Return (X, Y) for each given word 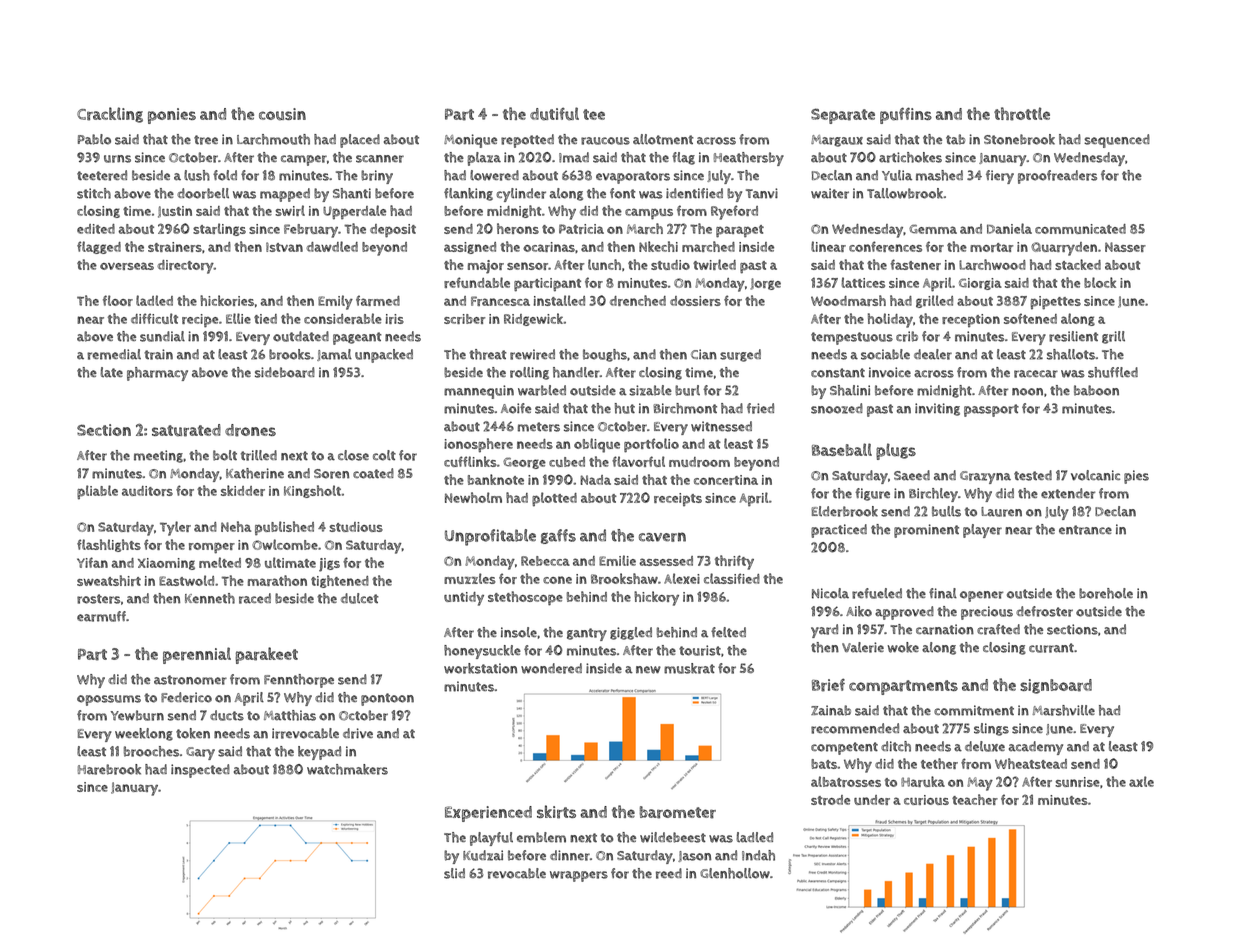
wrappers (579, 876)
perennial (197, 655)
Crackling (110, 115)
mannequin (479, 392)
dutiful (554, 114)
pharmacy (157, 374)
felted (728, 632)
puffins (906, 115)
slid (454, 873)
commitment (974, 710)
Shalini (850, 390)
